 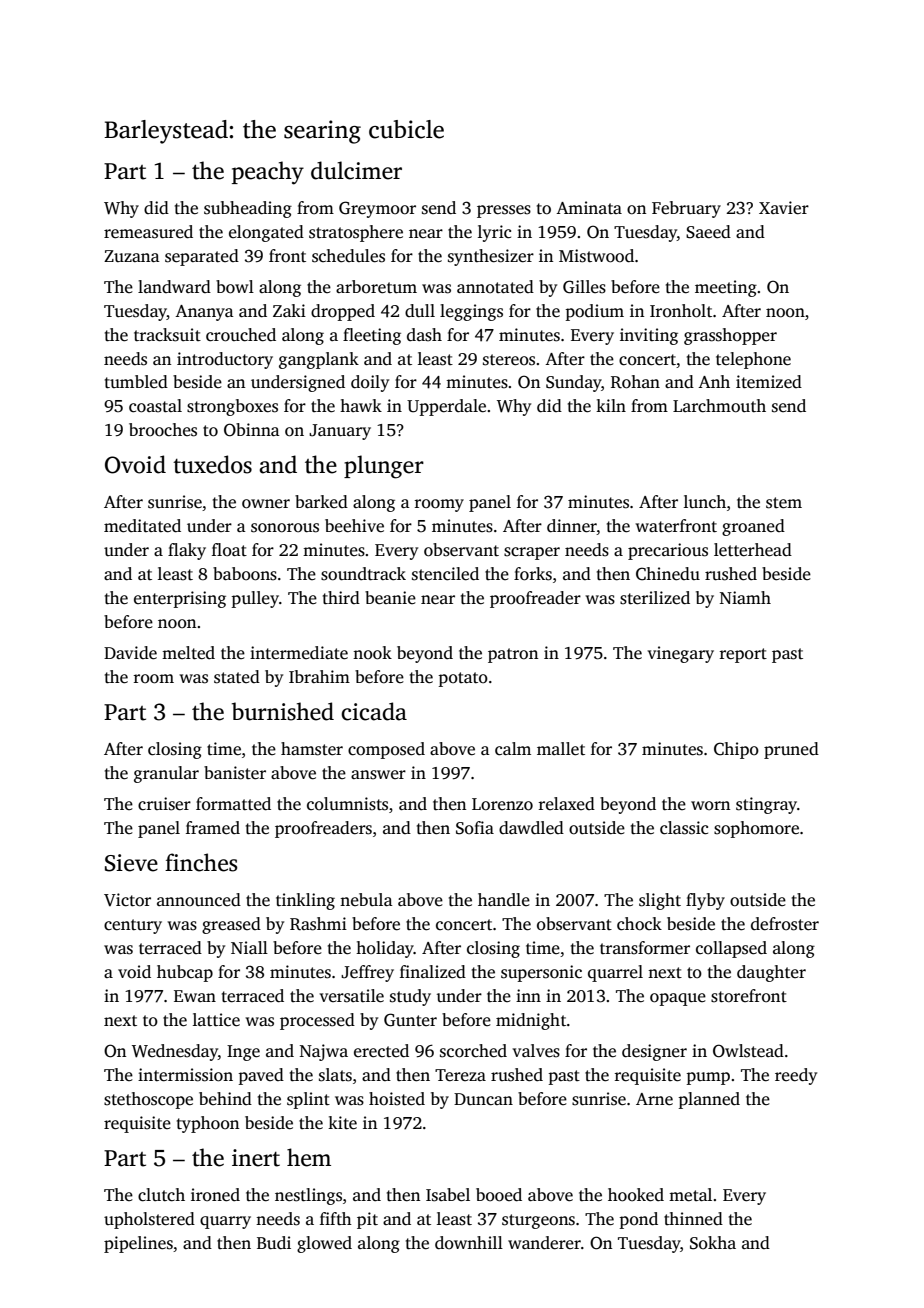 What do you see at coordinates (167, 335) in the screenshot?
I see `tracksuit` at bounding box center [167, 335].
